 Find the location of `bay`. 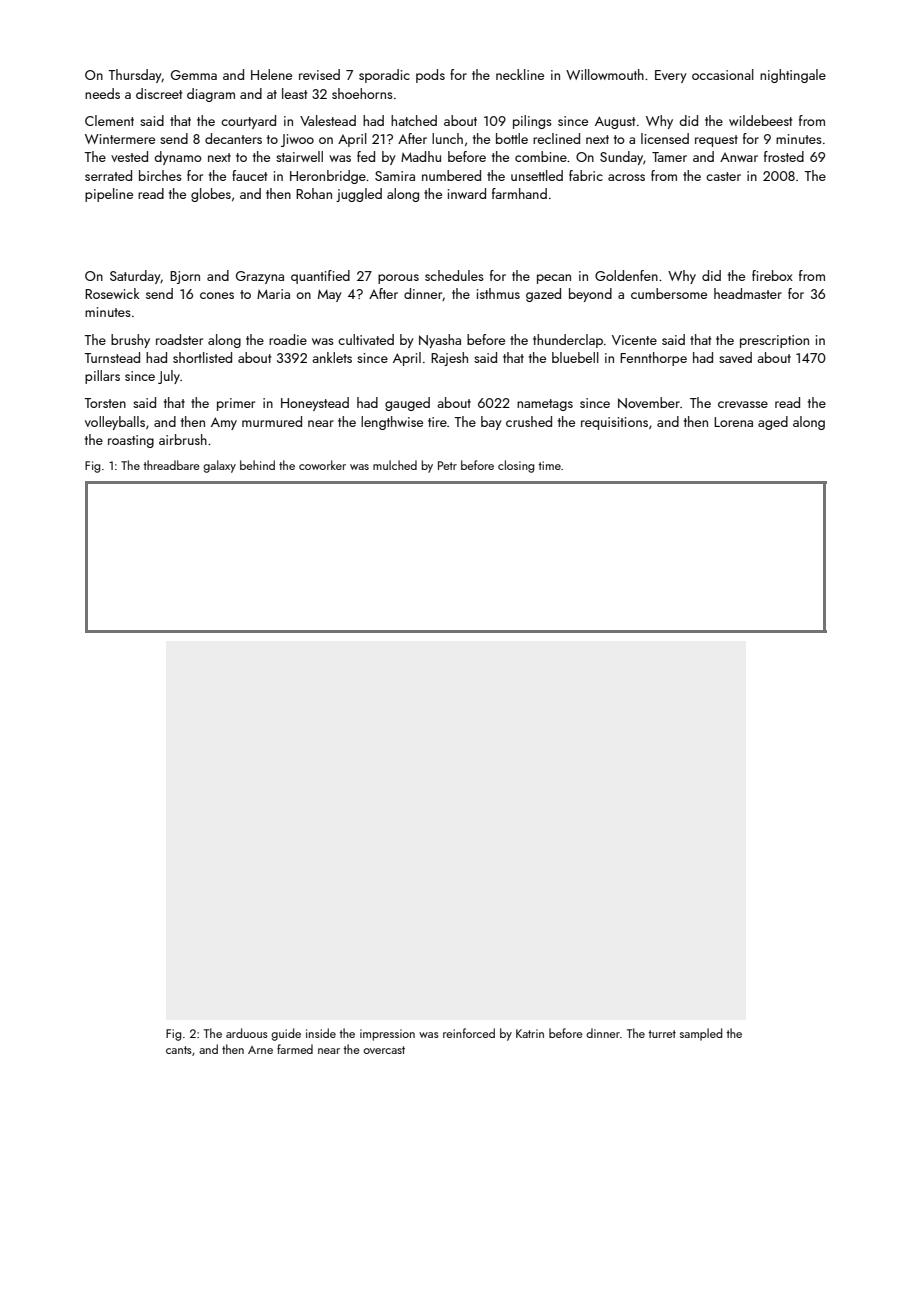

bay is located at coordinates (491, 423).
